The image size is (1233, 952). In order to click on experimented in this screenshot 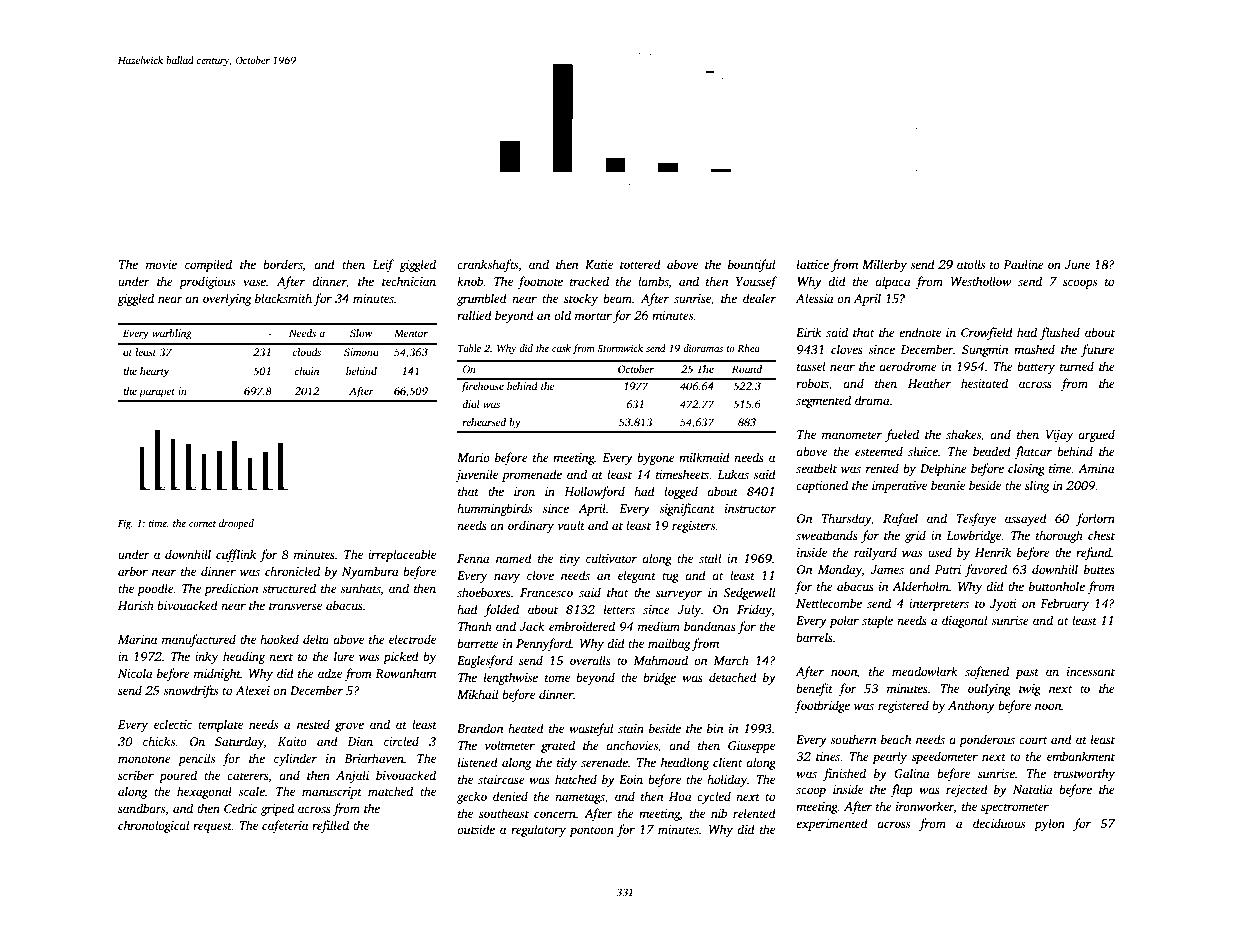, I will do `click(832, 824)`.
